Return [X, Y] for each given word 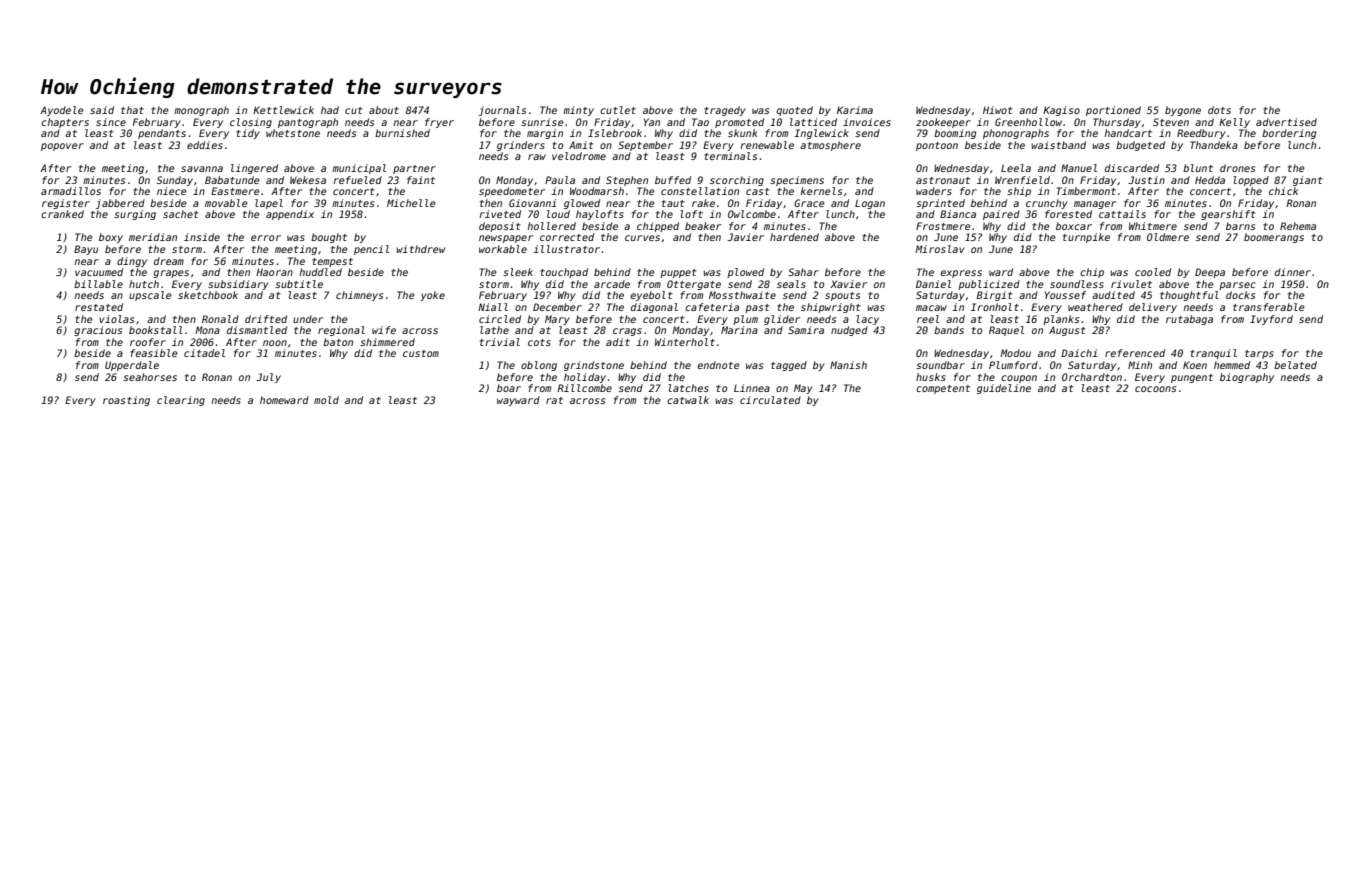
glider [782, 320]
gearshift [1228, 215]
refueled [357, 180]
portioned [1113, 111]
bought [329, 238]
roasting [126, 401]
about [384, 110]
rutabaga [1189, 320]
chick [1283, 191]
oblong [539, 366]
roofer [148, 342]
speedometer [512, 192]
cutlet [618, 110]
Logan [870, 204]
